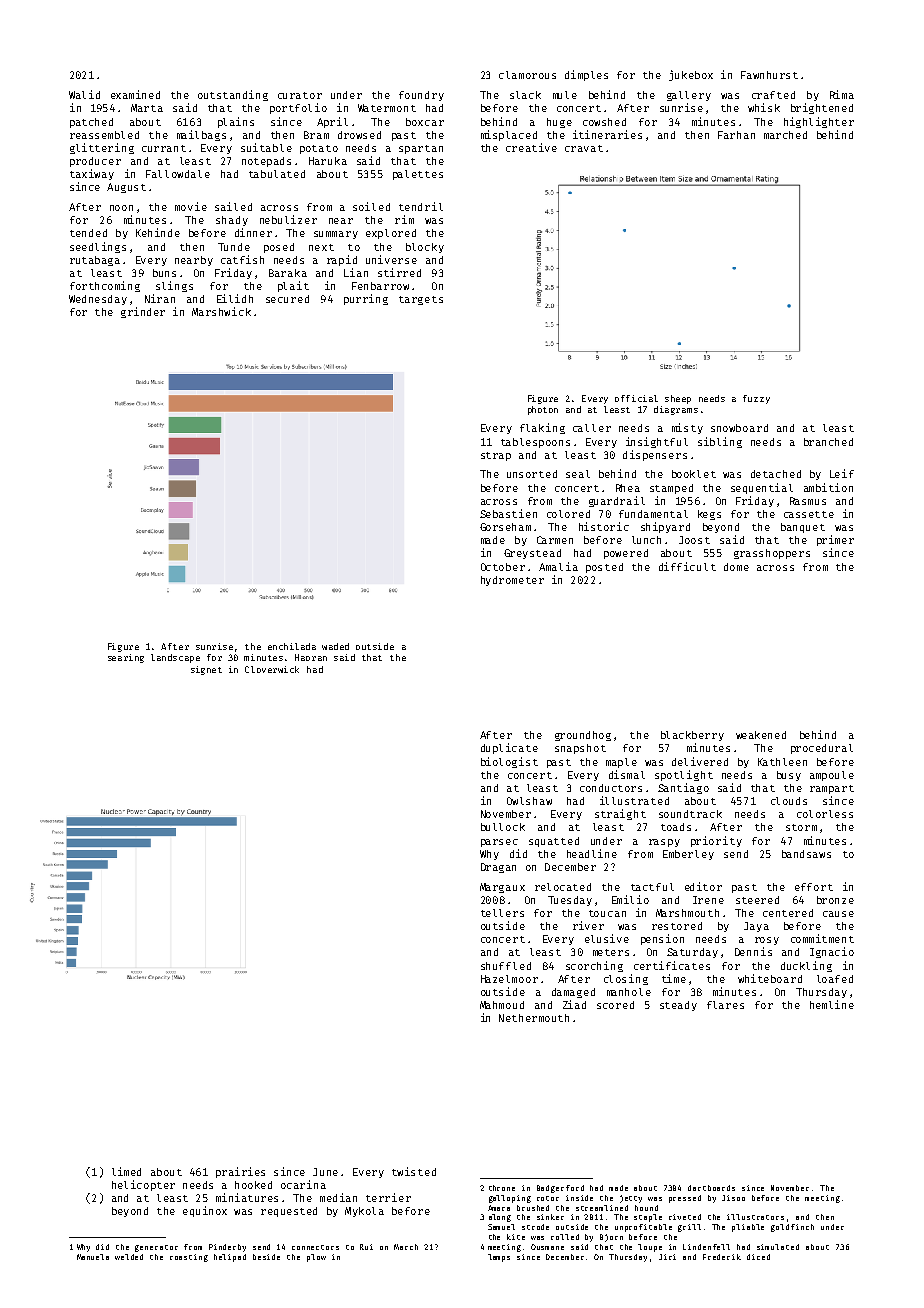 The image size is (924, 1308). Describe the element at coordinates (126, 658) in the document. I see `searing` at that location.
